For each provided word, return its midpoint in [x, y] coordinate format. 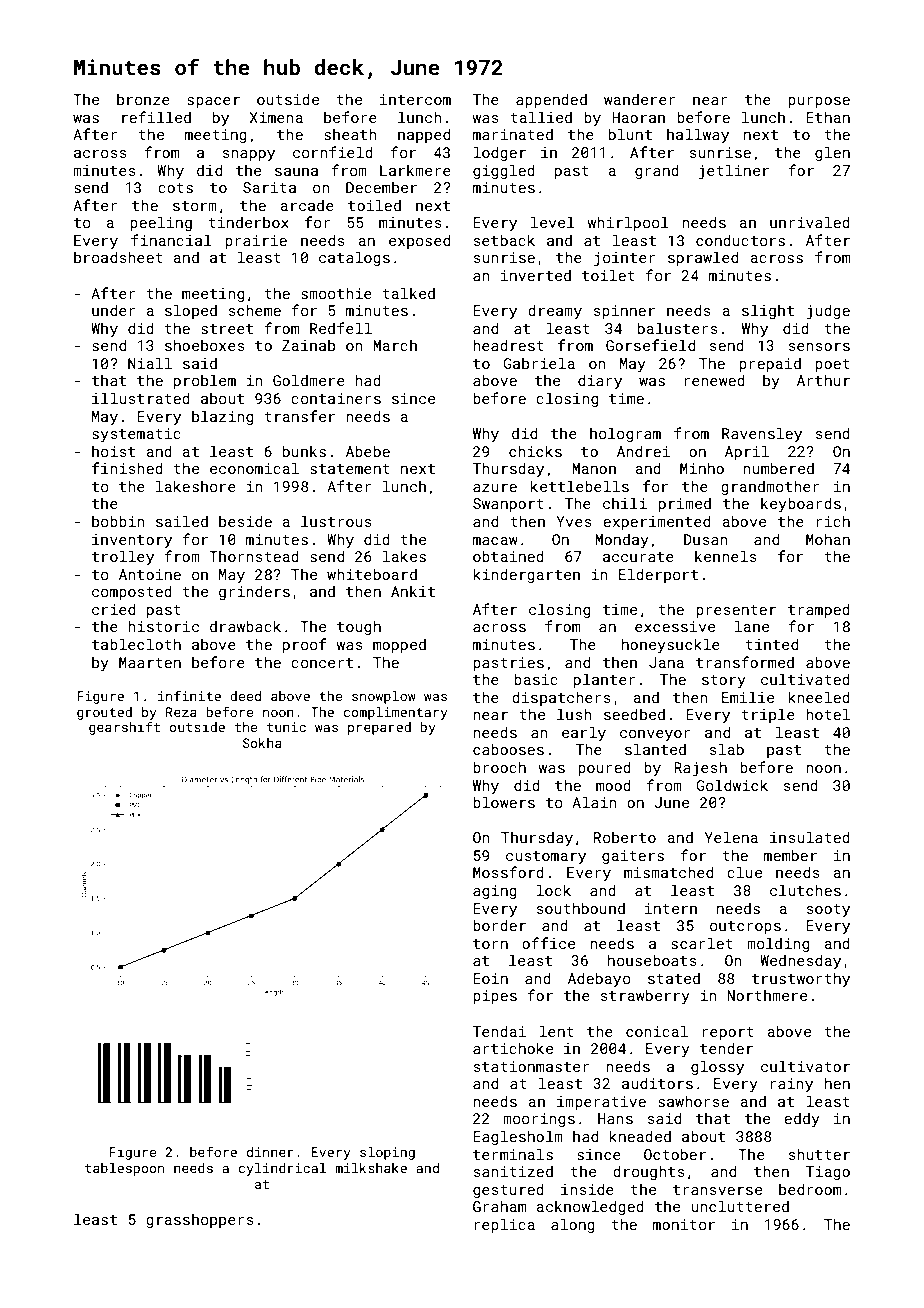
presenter [736, 611]
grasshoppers [200, 1220]
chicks [535, 451]
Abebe [368, 451]
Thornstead [254, 556]
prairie [256, 242]
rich [833, 521]
